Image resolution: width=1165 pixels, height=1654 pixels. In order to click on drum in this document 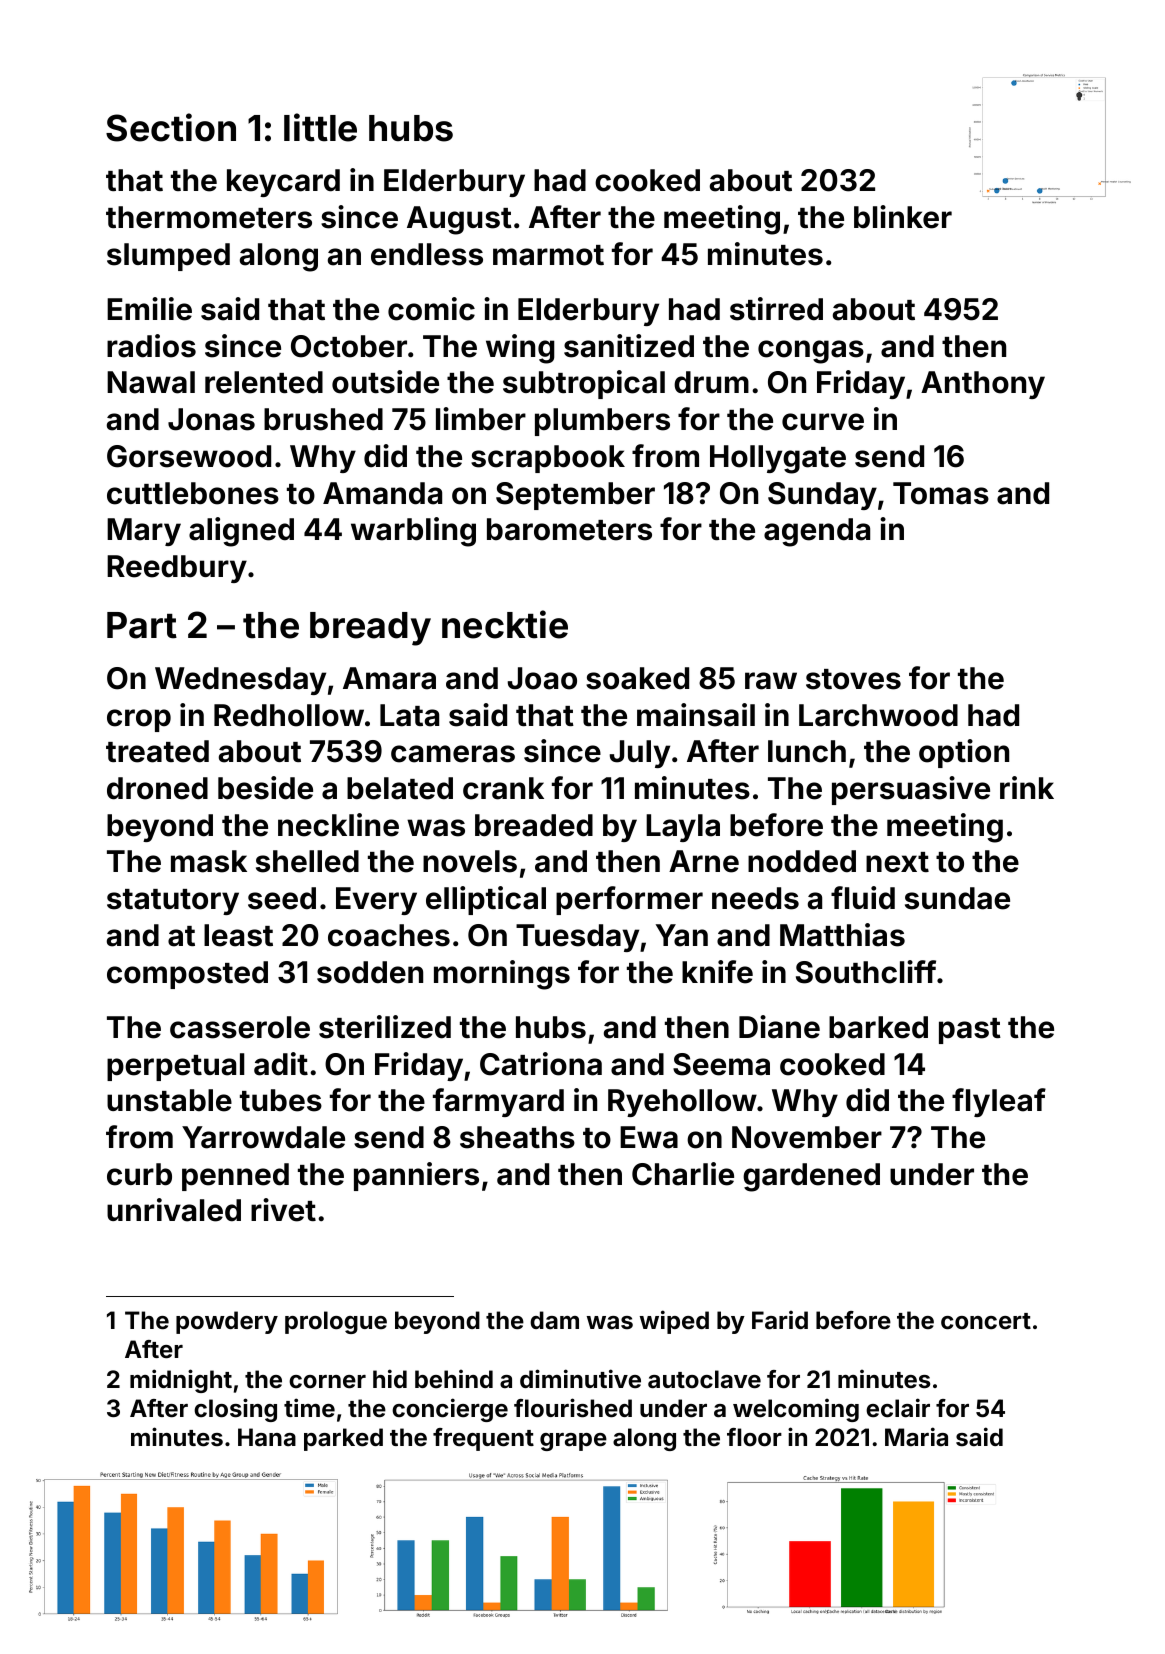, I will do `click(711, 382)`.
